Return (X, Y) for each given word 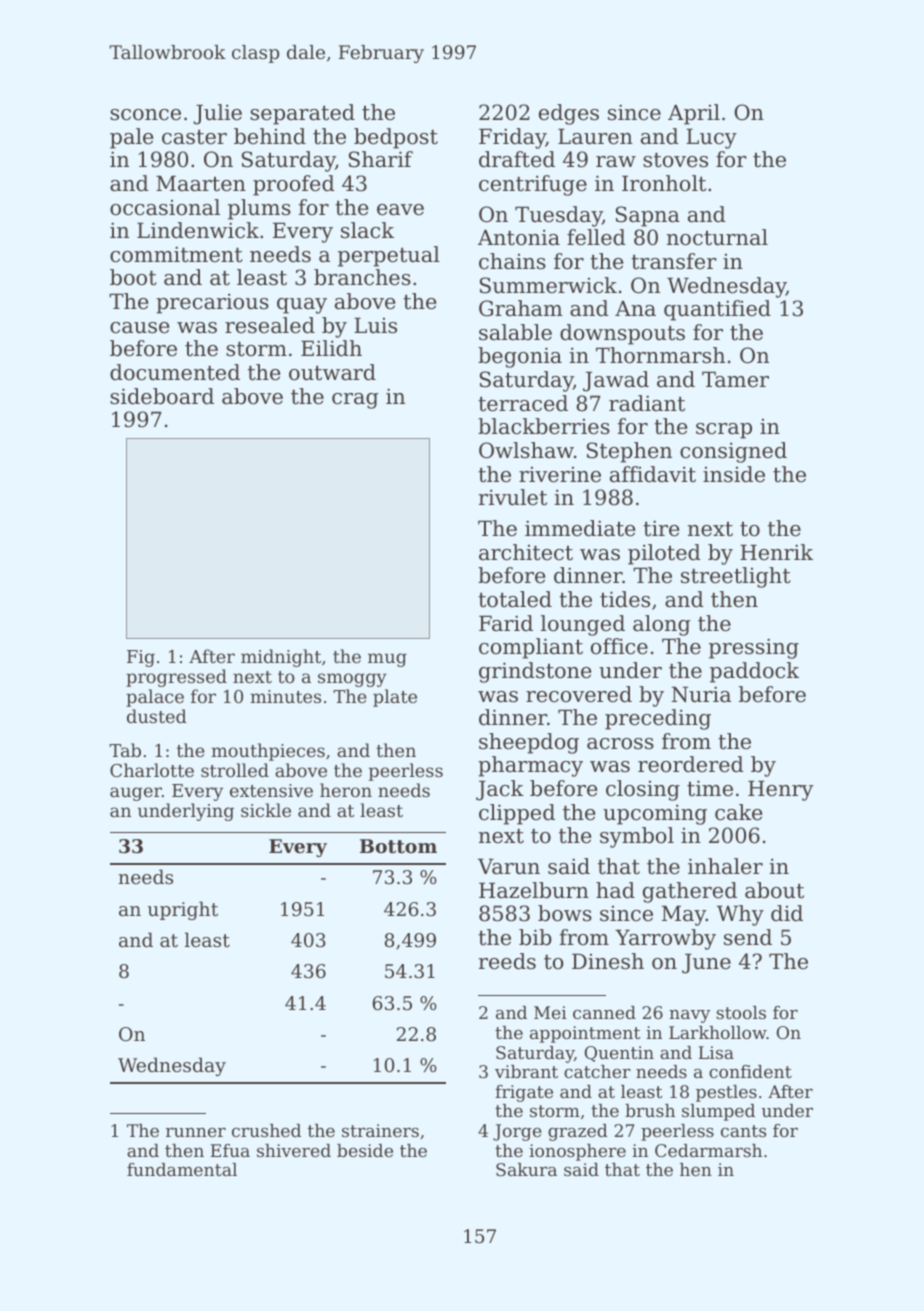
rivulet (513, 497)
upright (183, 910)
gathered (690, 892)
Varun (509, 866)
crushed (266, 1130)
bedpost (396, 138)
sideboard (162, 396)
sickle (266, 810)
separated (302, 114)
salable (515, 332)
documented (175, 372)
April (694, 114)
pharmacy (530, 766)
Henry (780, 790)
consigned (733, 452)
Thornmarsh (660, 355)
